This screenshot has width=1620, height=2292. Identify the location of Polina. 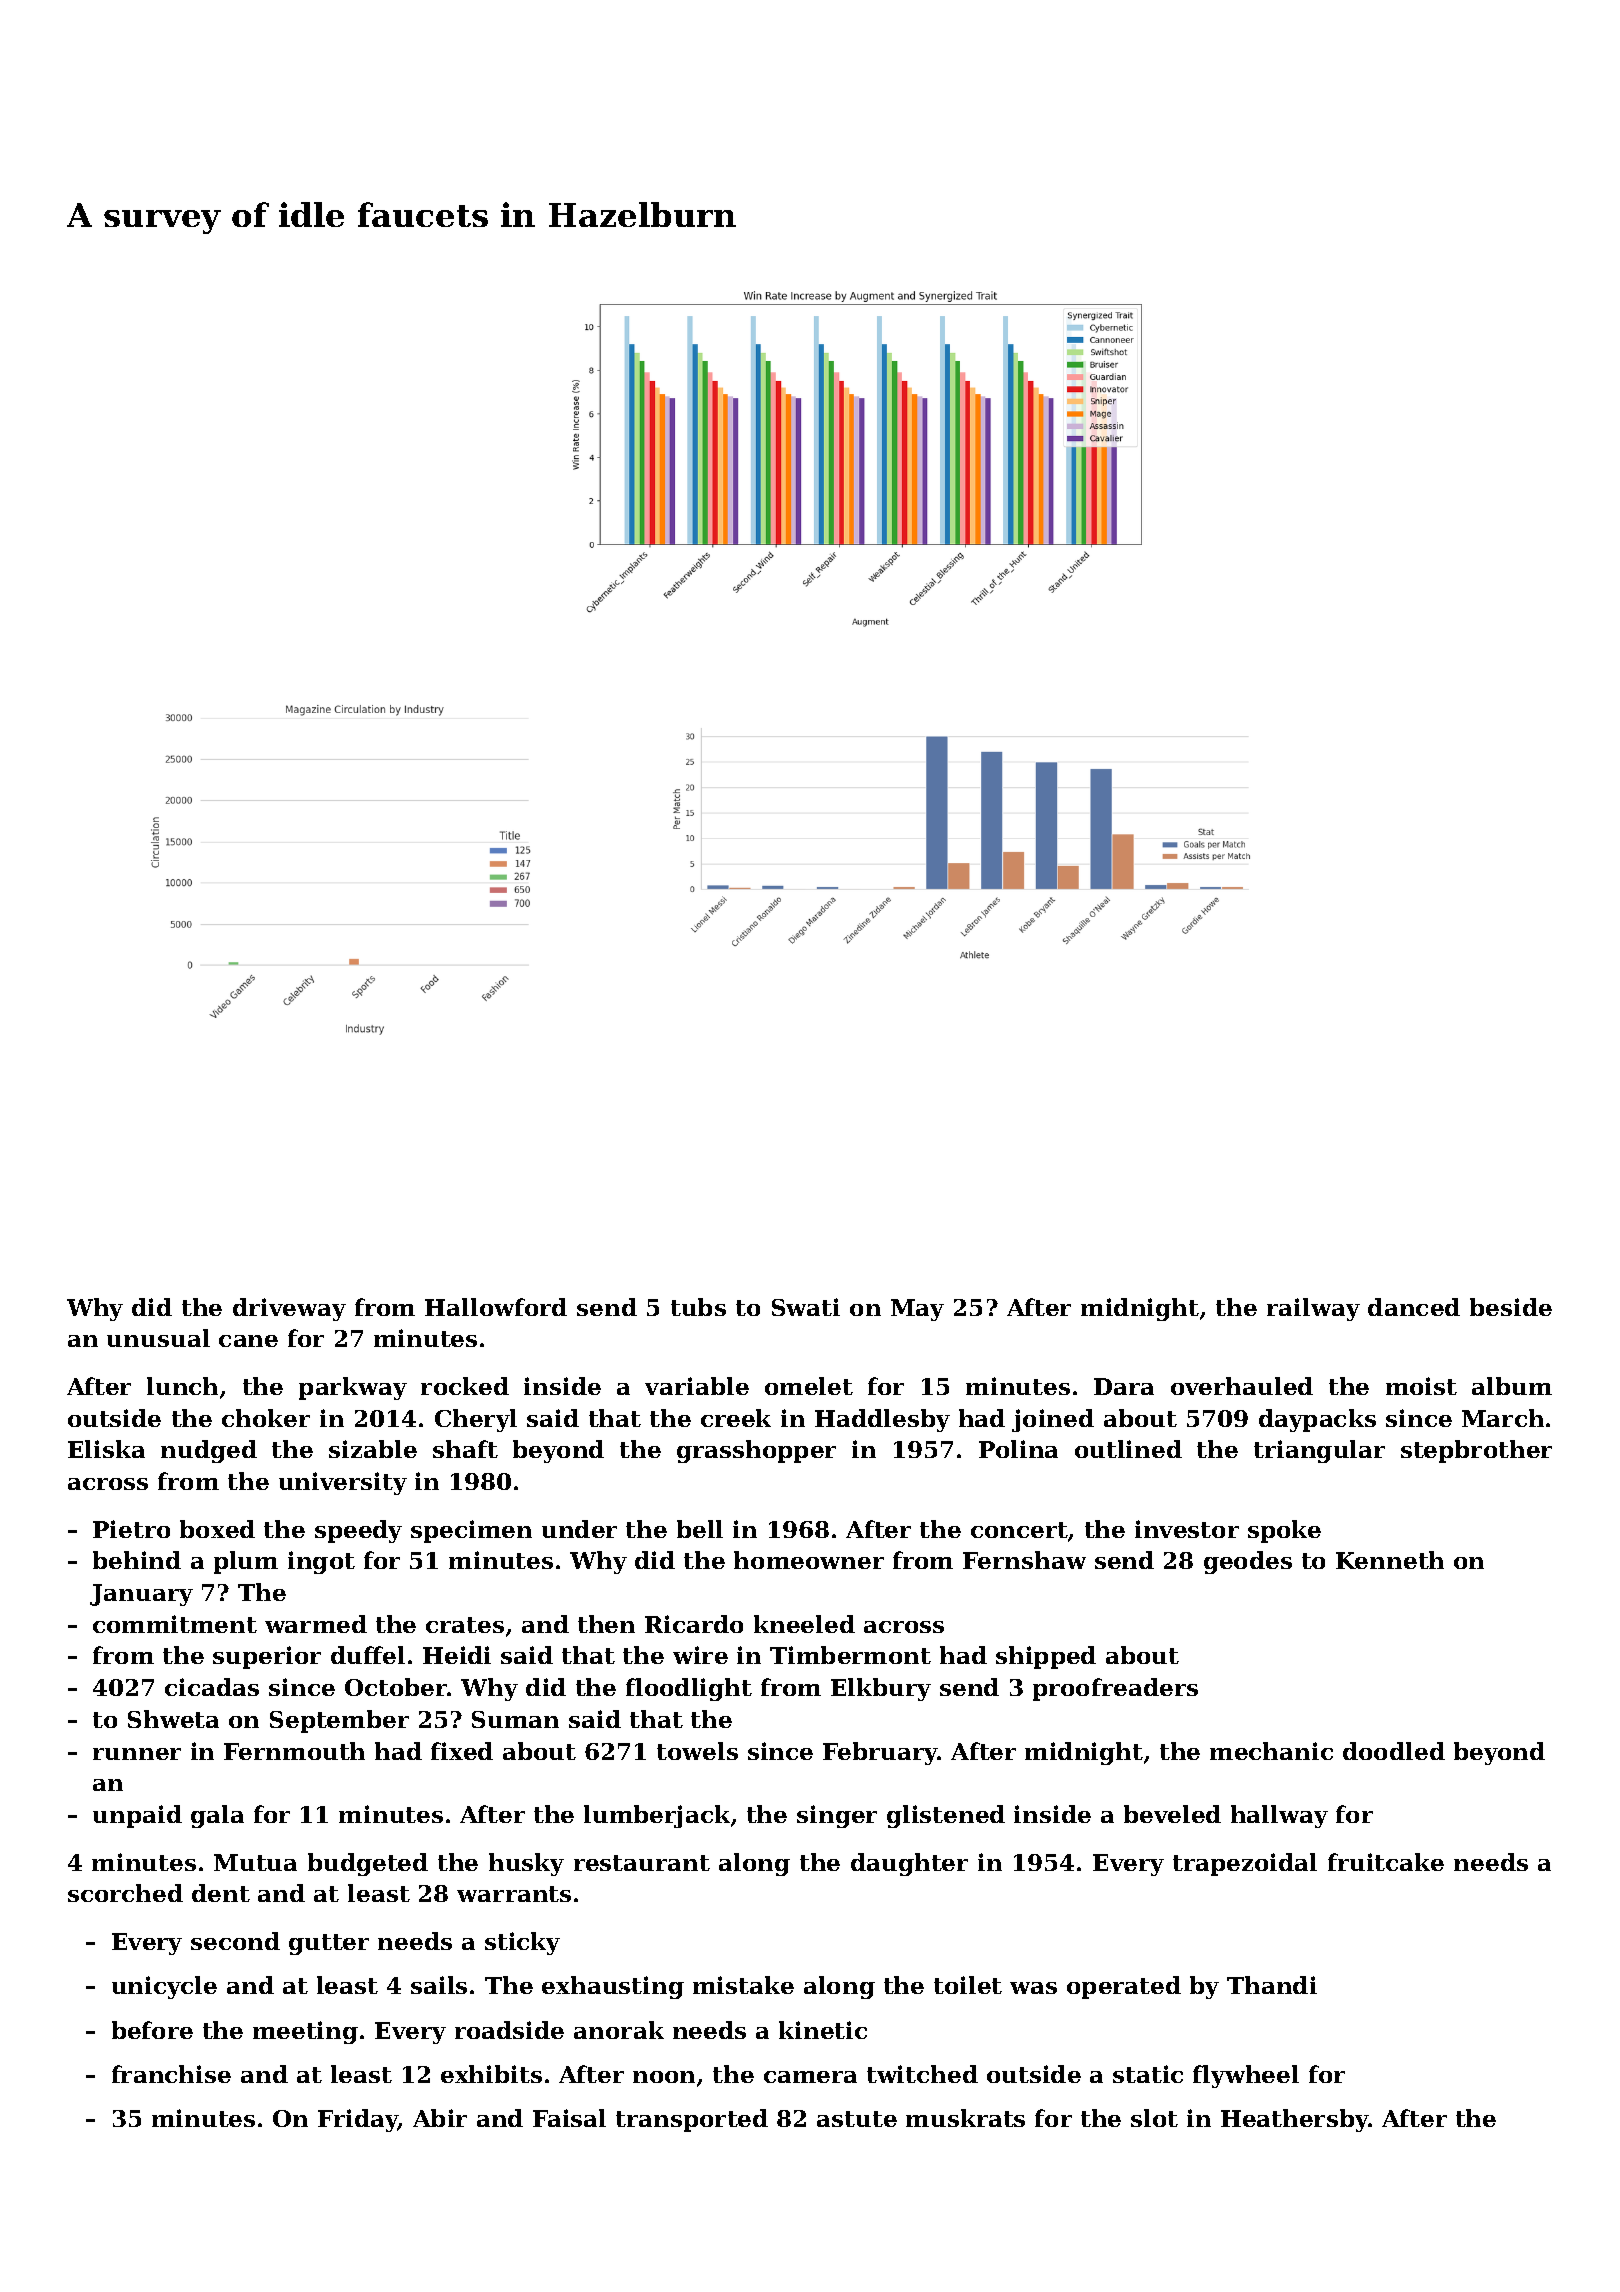
(1018, 1449).
